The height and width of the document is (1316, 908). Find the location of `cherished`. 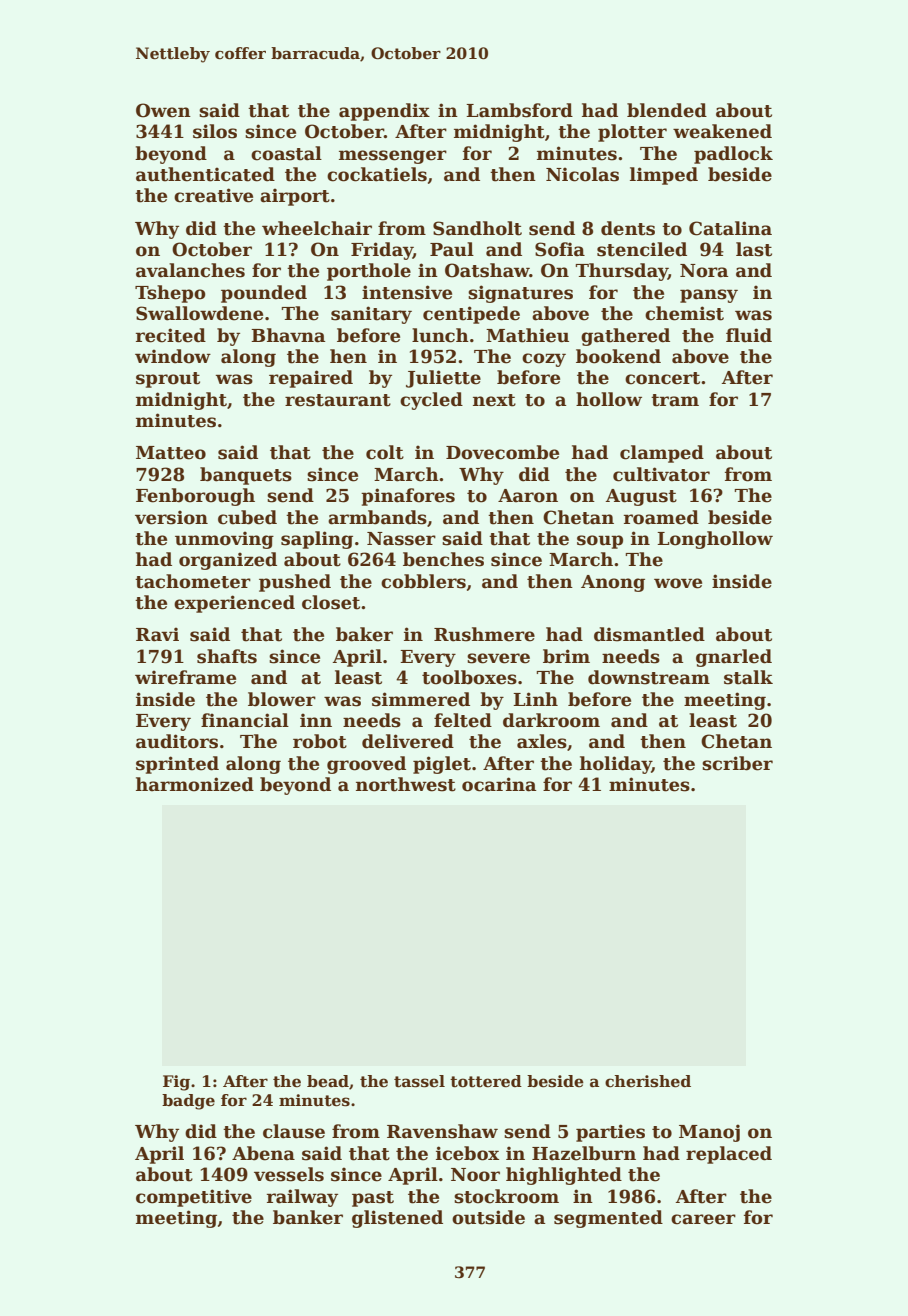

cherished is located at coordinates (648, 1081).
